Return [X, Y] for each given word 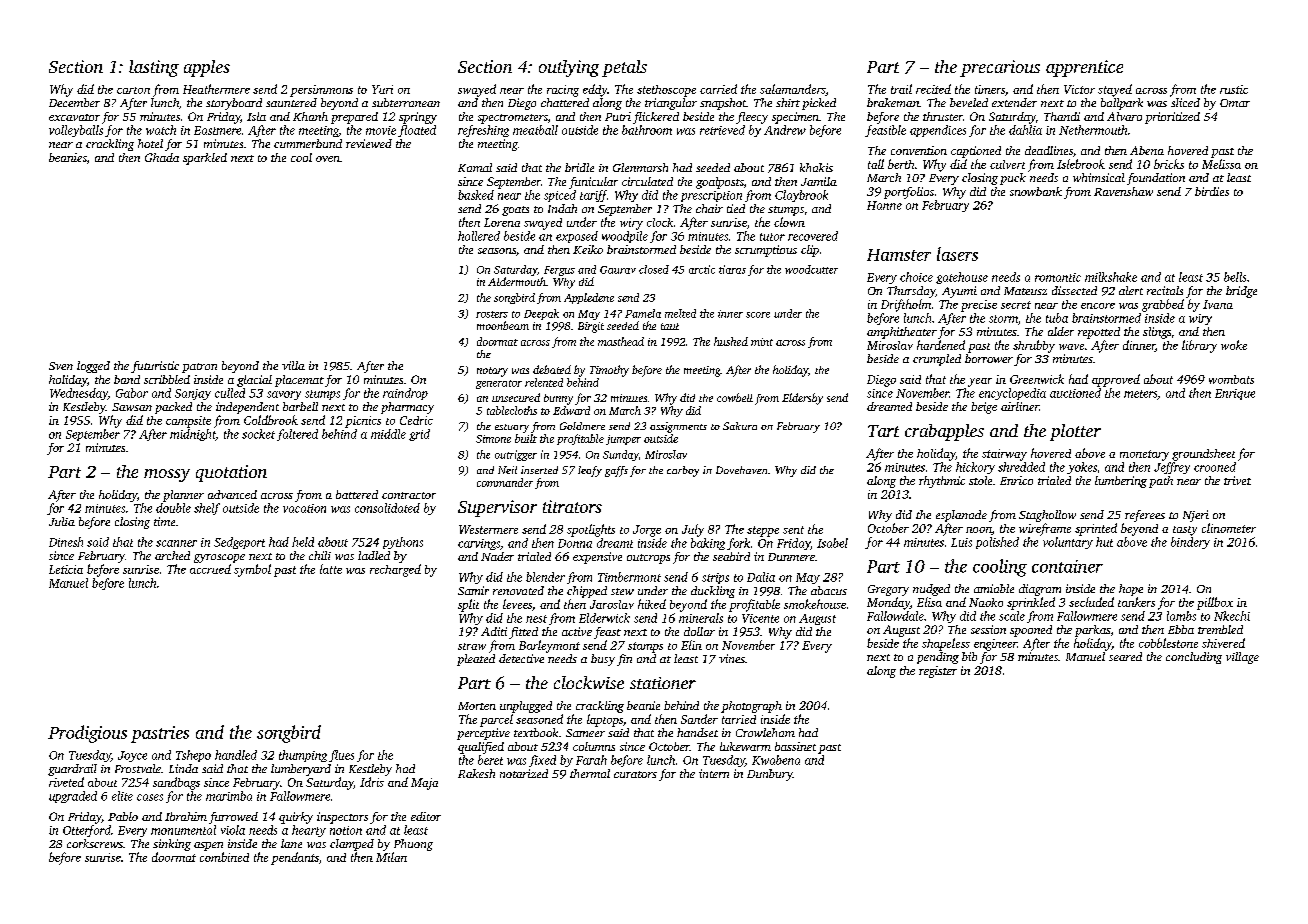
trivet [1237, 480]
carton [133, 90]
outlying [569, 68]
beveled [969, 102]
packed [173, 408]
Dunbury [770, 775]
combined [224, 857]
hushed [731, 341]
